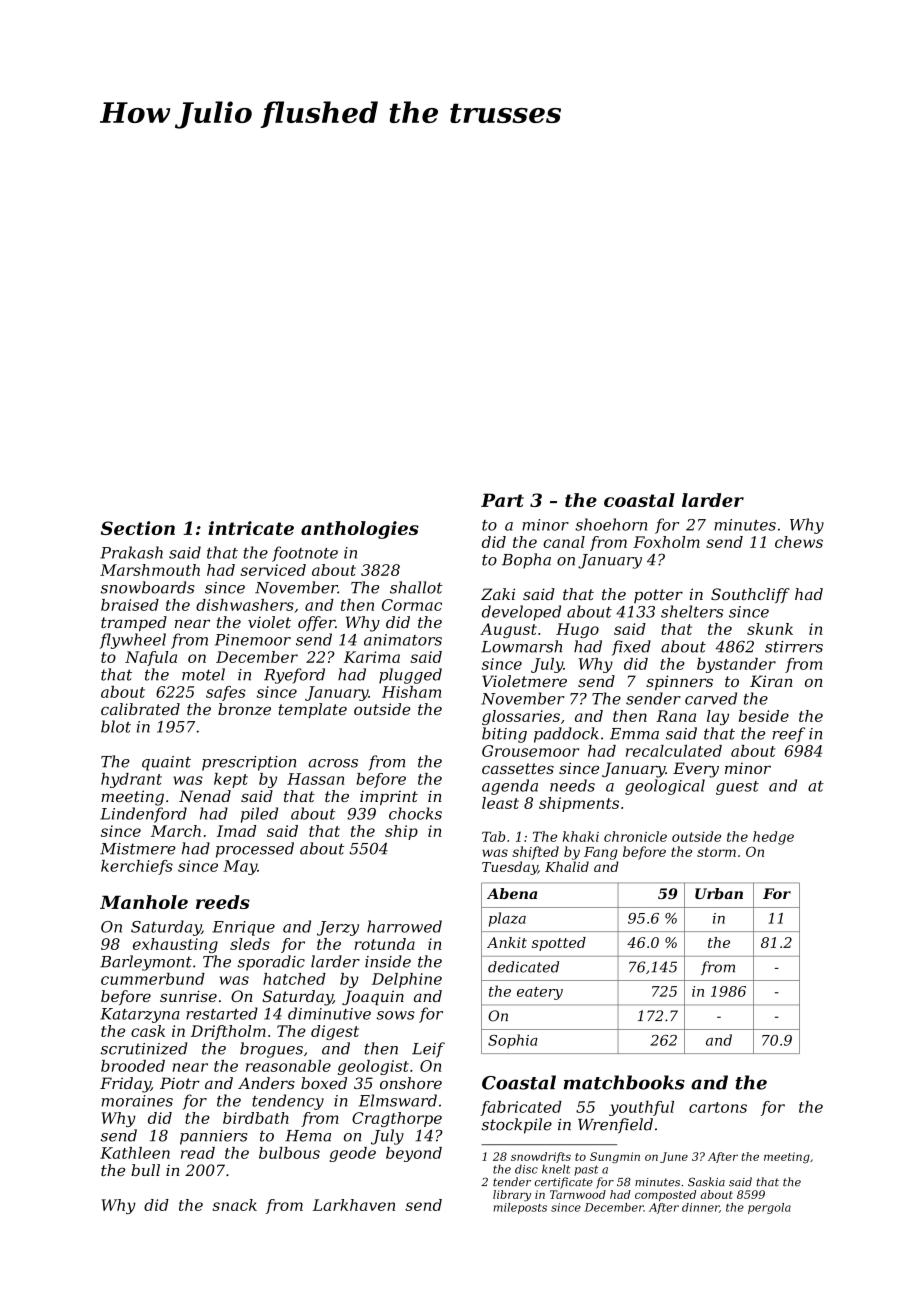  Describe the element at coordinates (665, 787) in the screenshot. I see `geological` at that location.
